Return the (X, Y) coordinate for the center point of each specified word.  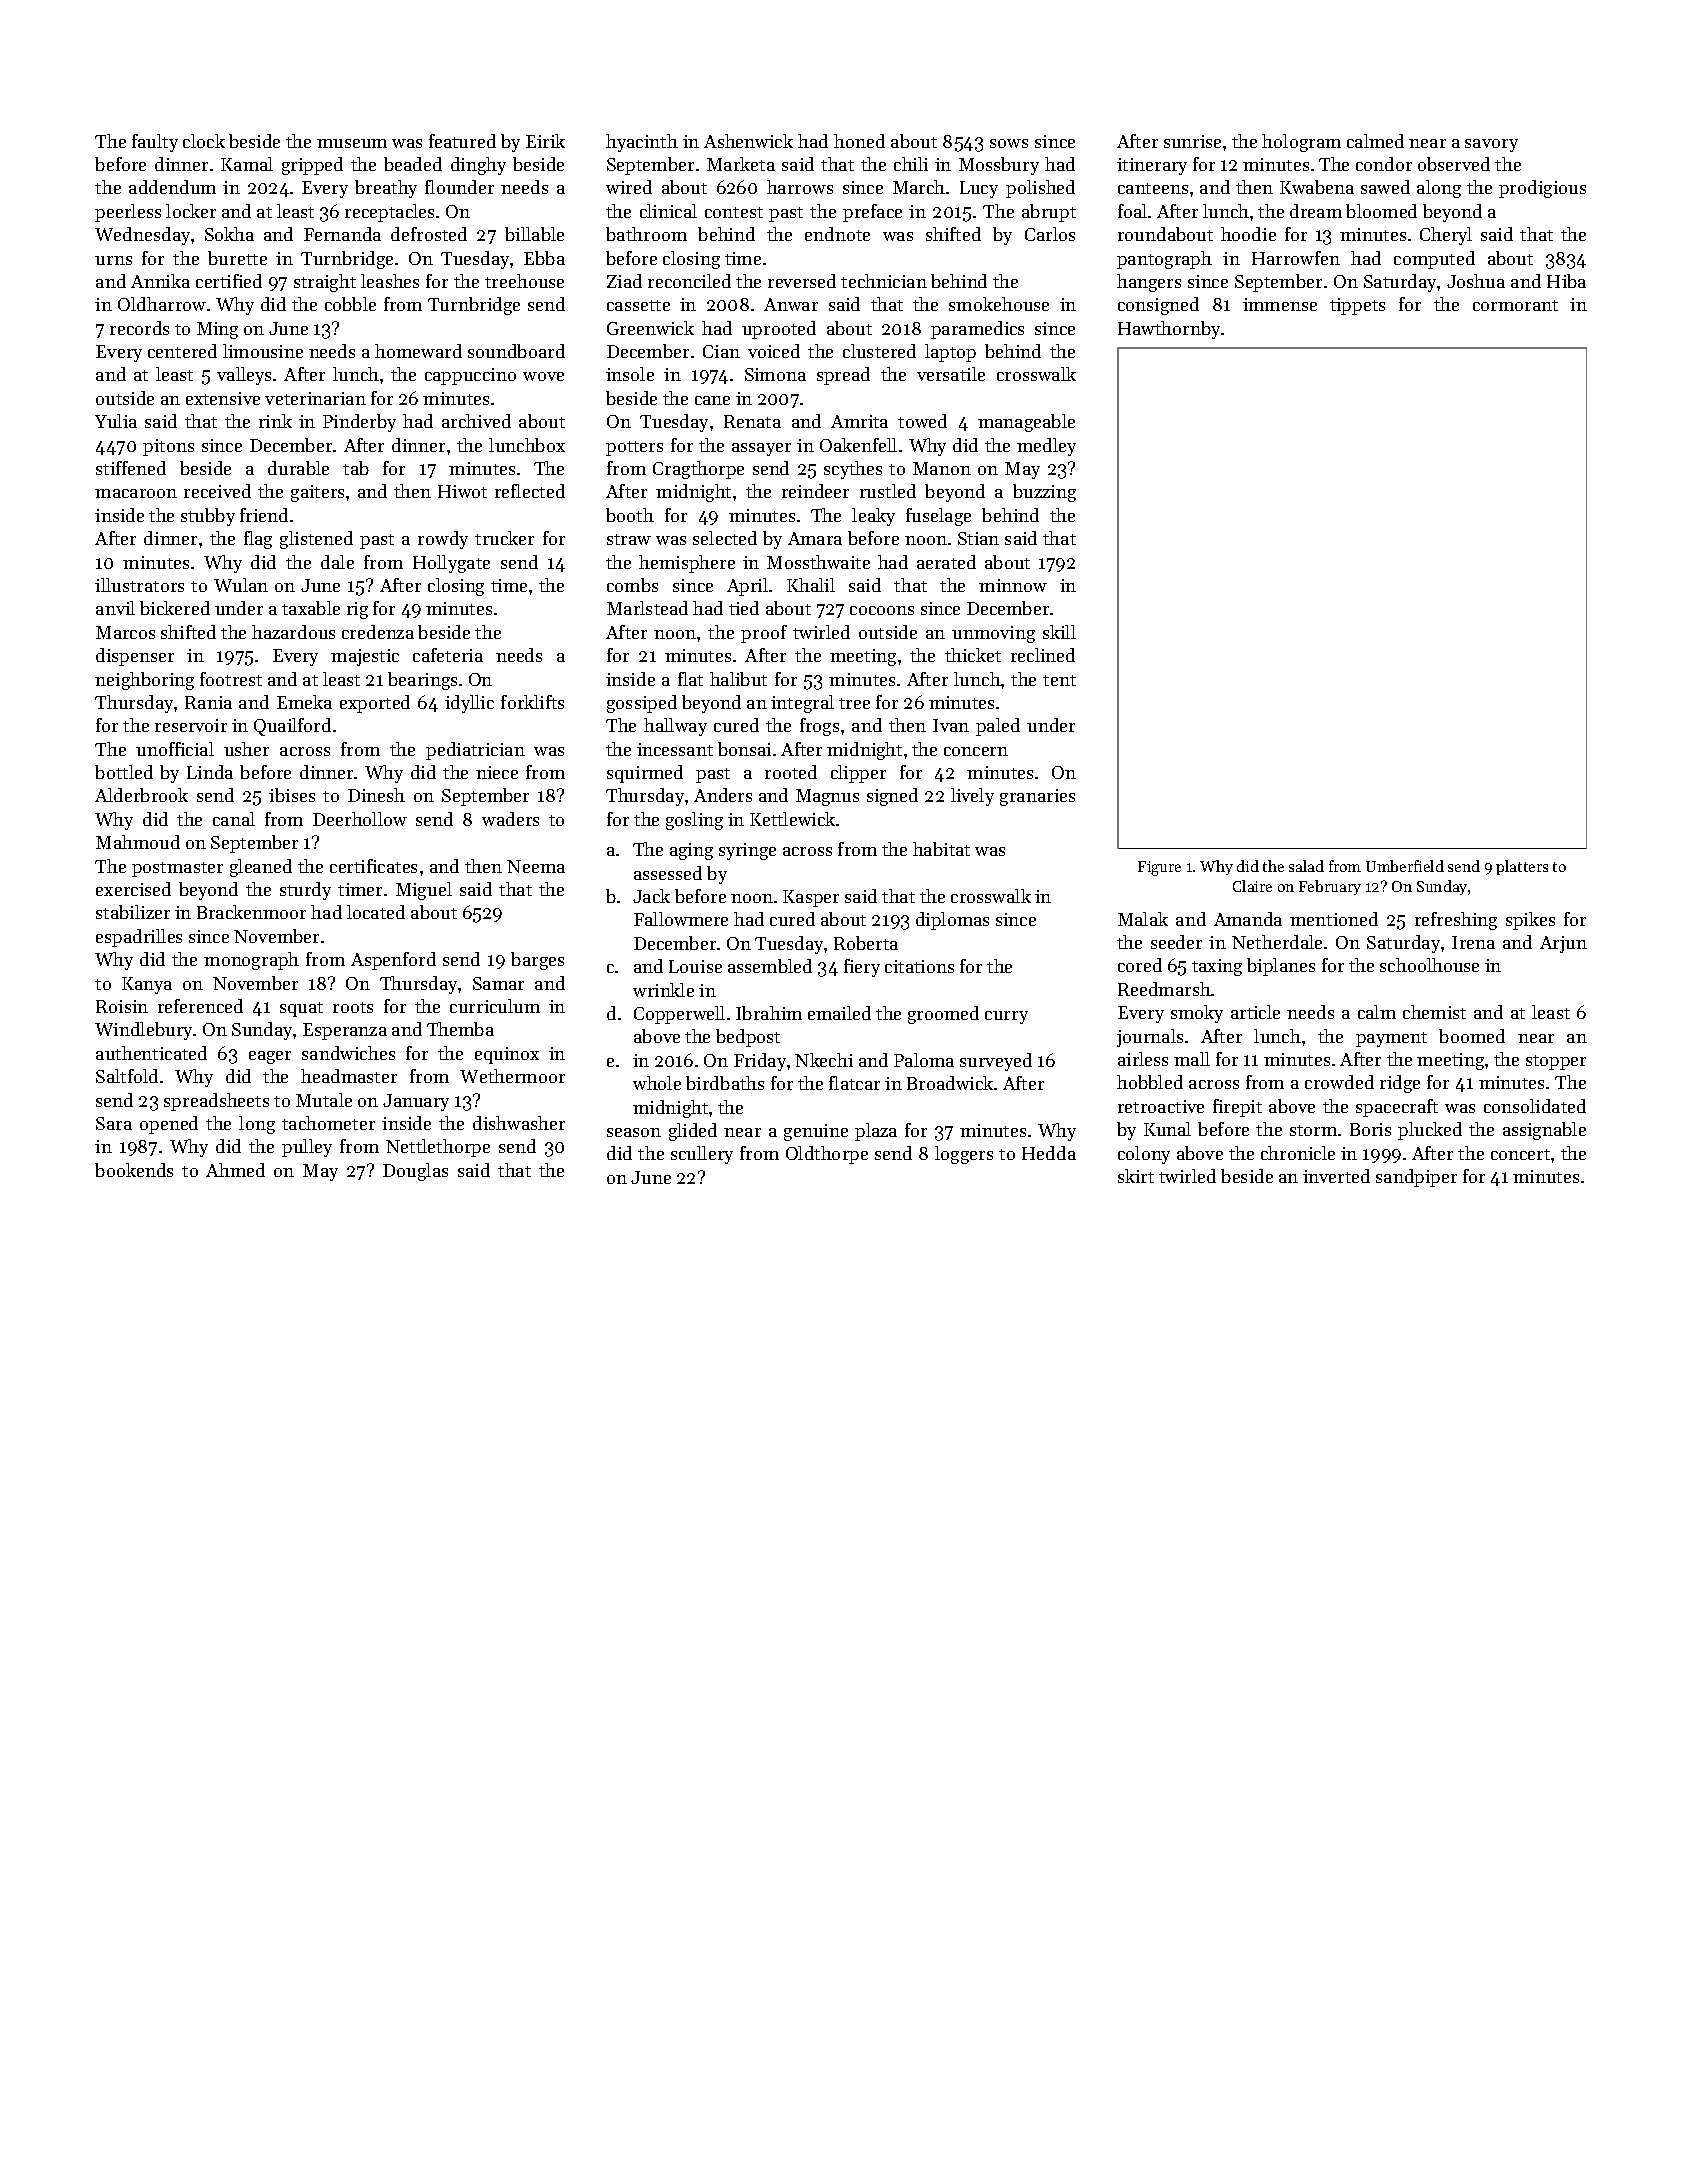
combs (632, 585)
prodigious (1542, 189)
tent (1059, 680)
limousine (263, 351)
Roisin (122, 1006)
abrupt (1049, 213)
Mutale (324, 1100)
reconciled (689, 281)
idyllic (469, 704)
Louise (695, 966)
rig (357, 610)
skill (1059, 632)
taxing (1217, 967)
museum (352, 143)
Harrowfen (1296, 258)
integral (802, 704)
